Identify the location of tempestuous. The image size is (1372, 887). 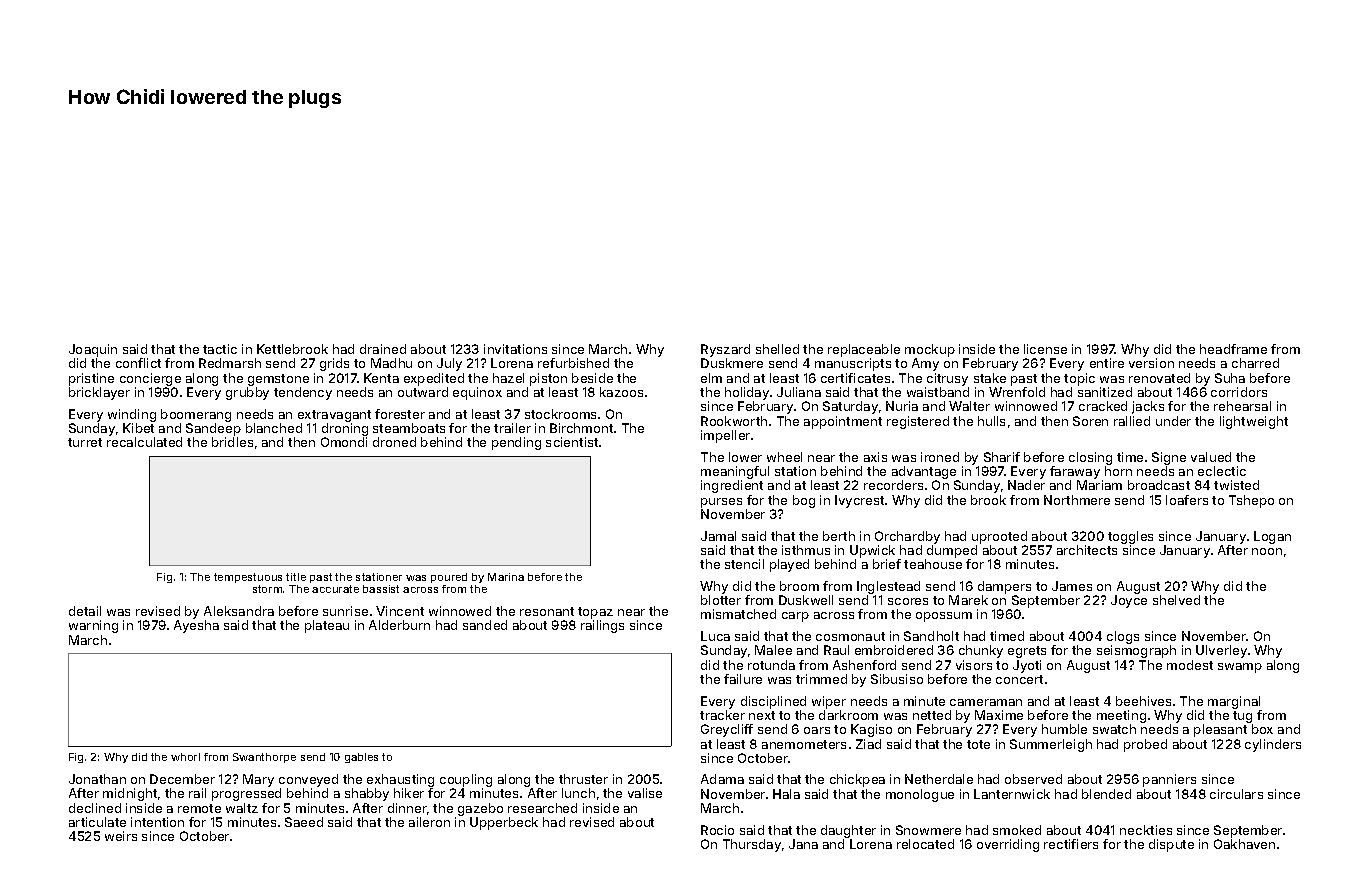
(248, 578).
